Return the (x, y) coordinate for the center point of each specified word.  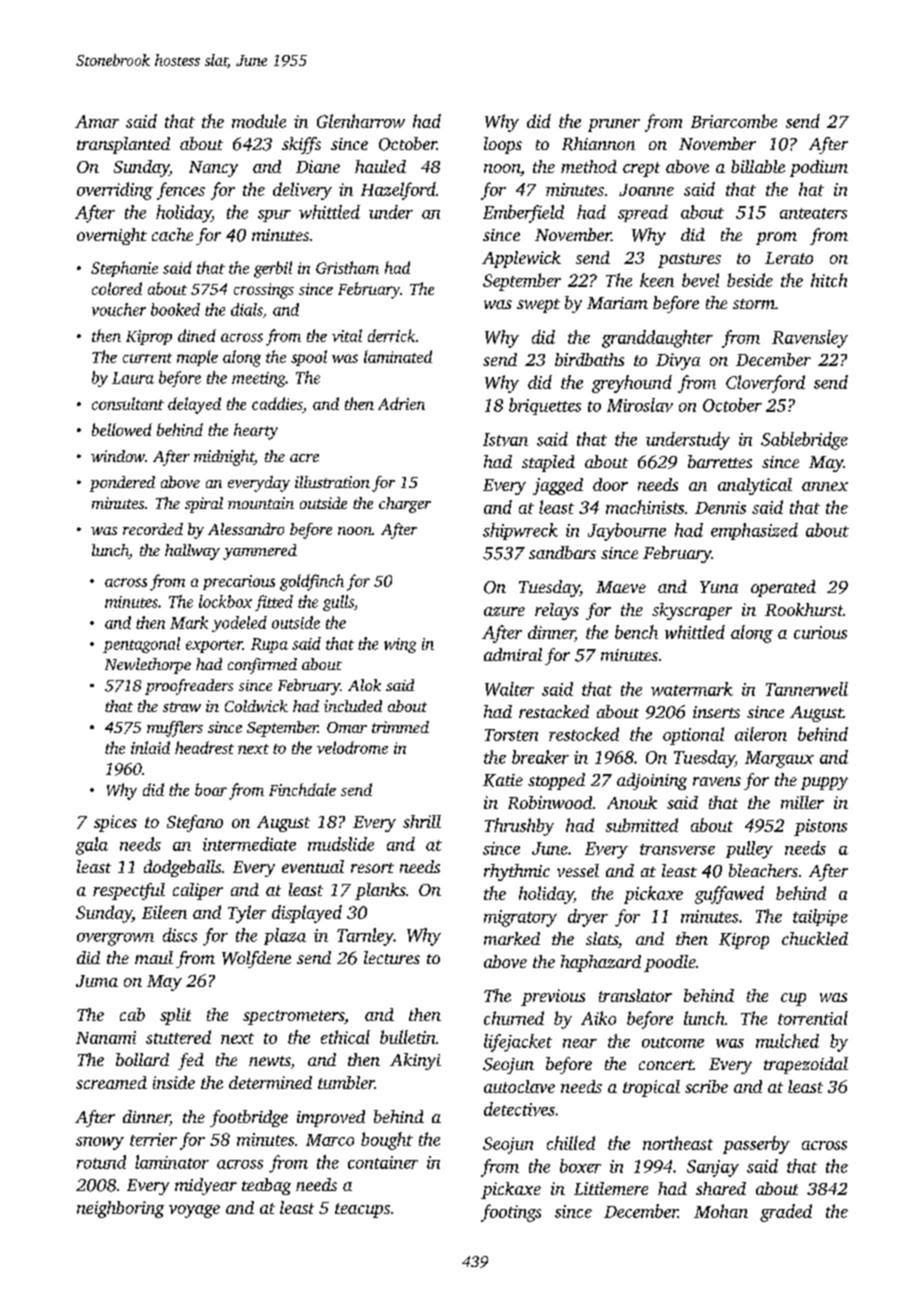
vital (347, 335)
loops (503, 145)
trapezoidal (806, 1065)
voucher (119, 309)
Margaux (779, 759)
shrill (422, 821)
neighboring (120, 1209)
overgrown (115, 939)
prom (776, 238)
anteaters (813, 213)
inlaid (150, 747)
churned (514, 1018)
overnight (112, 236)
